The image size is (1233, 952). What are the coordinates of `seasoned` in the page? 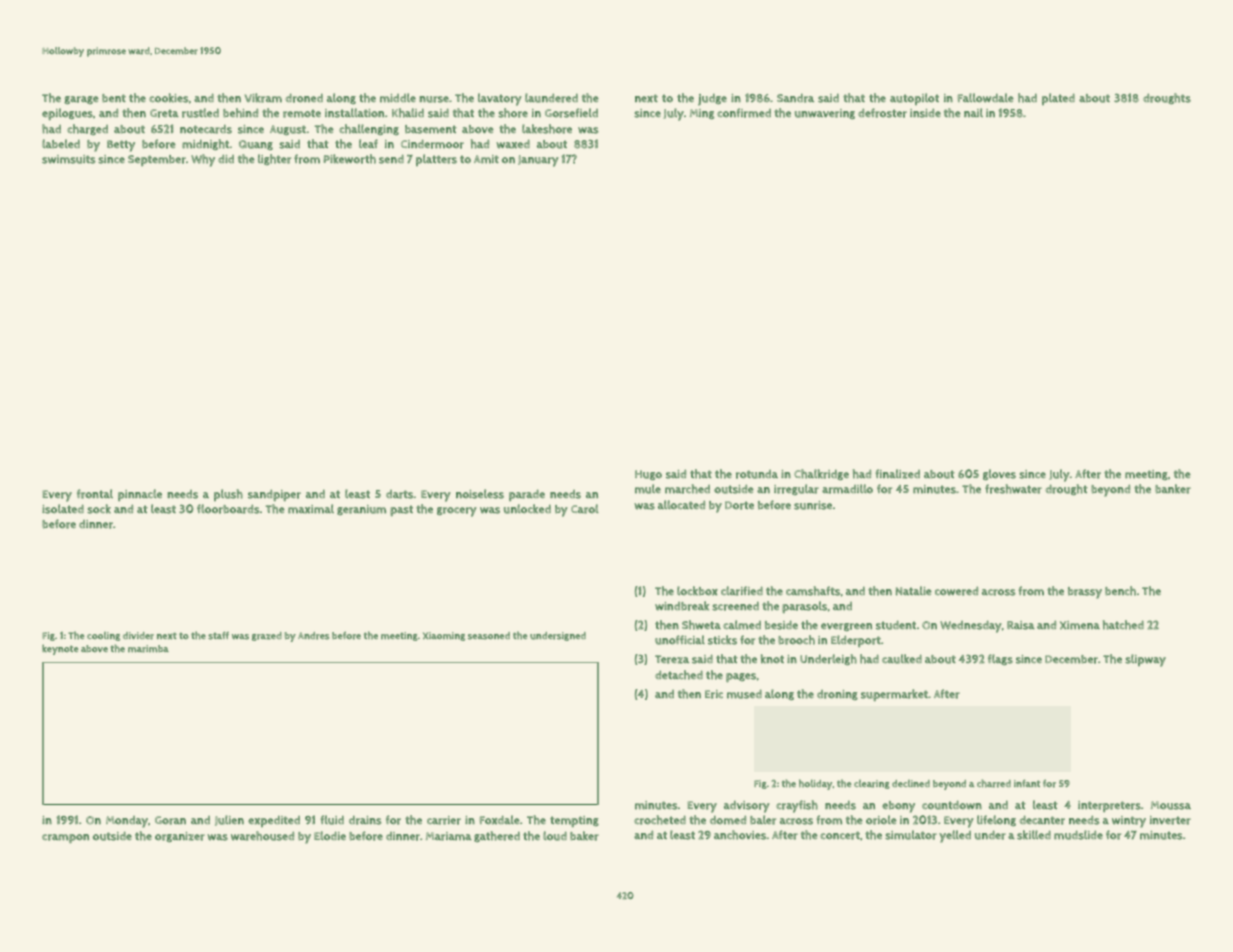 It's located at (489, 636).
